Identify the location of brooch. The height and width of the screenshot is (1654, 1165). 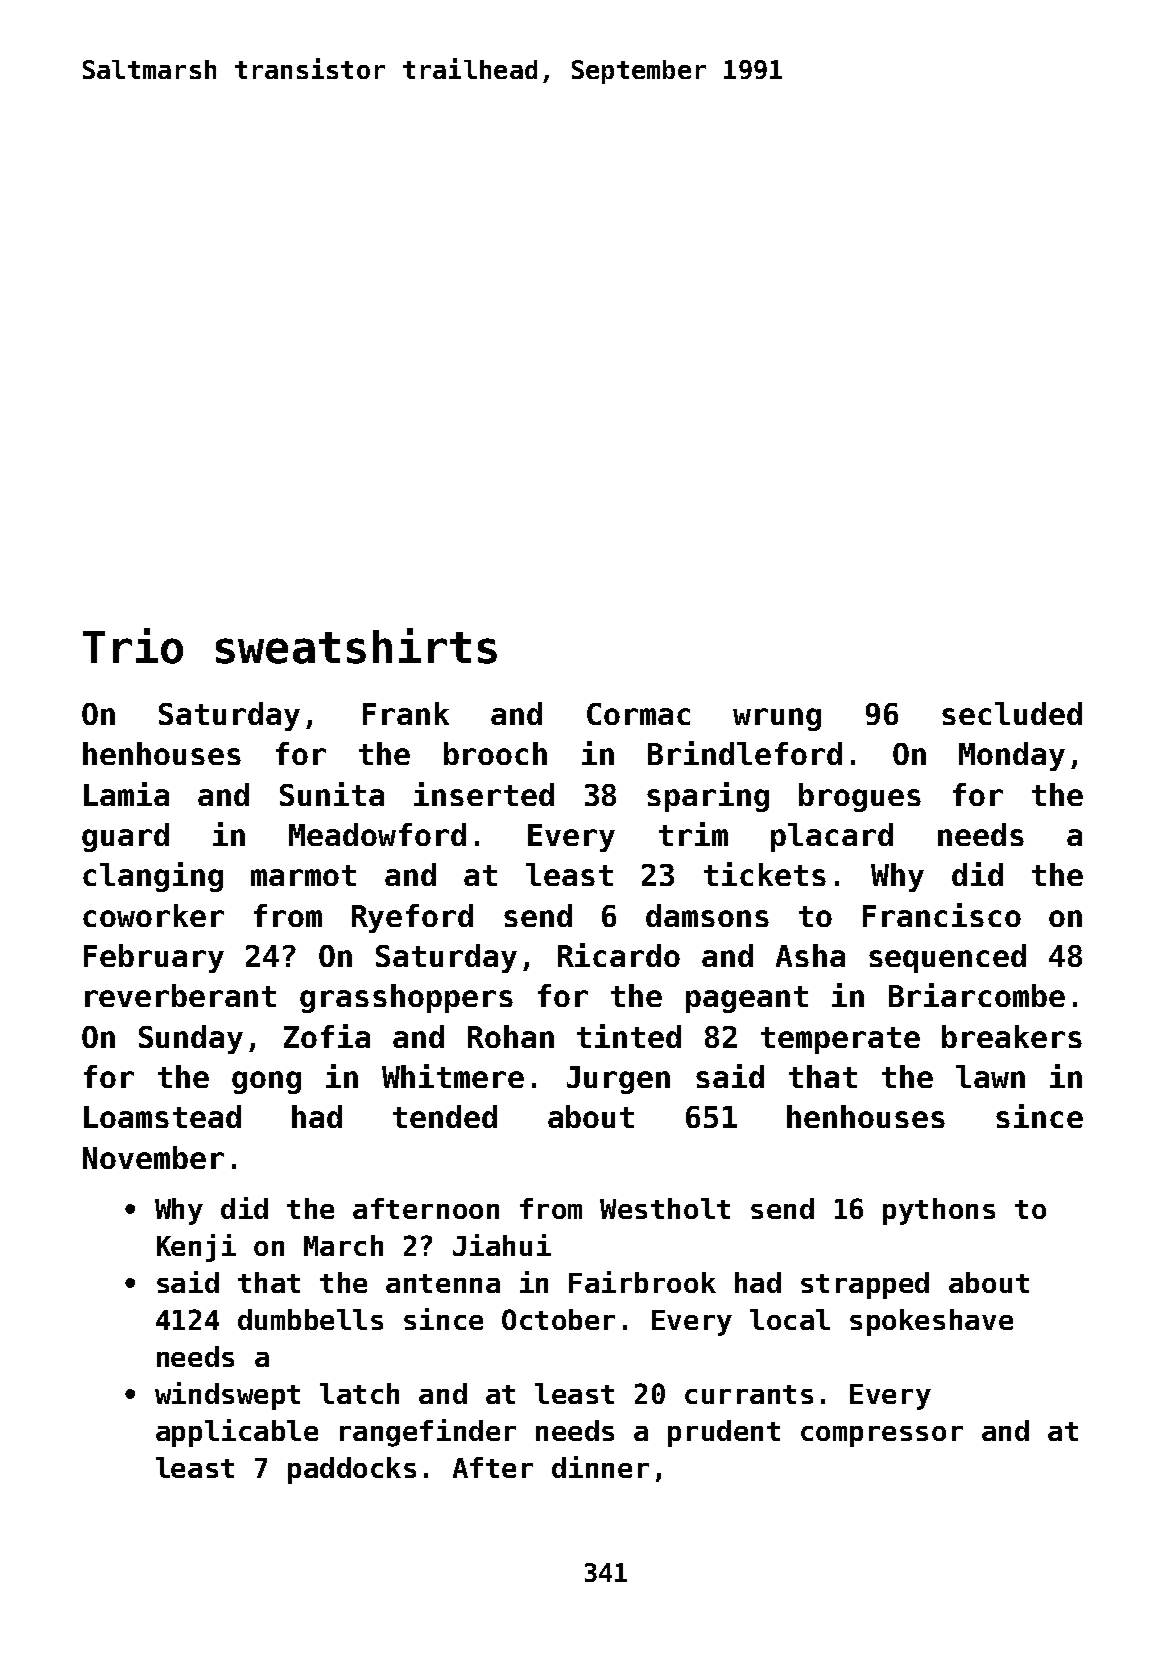
(495, 753).
